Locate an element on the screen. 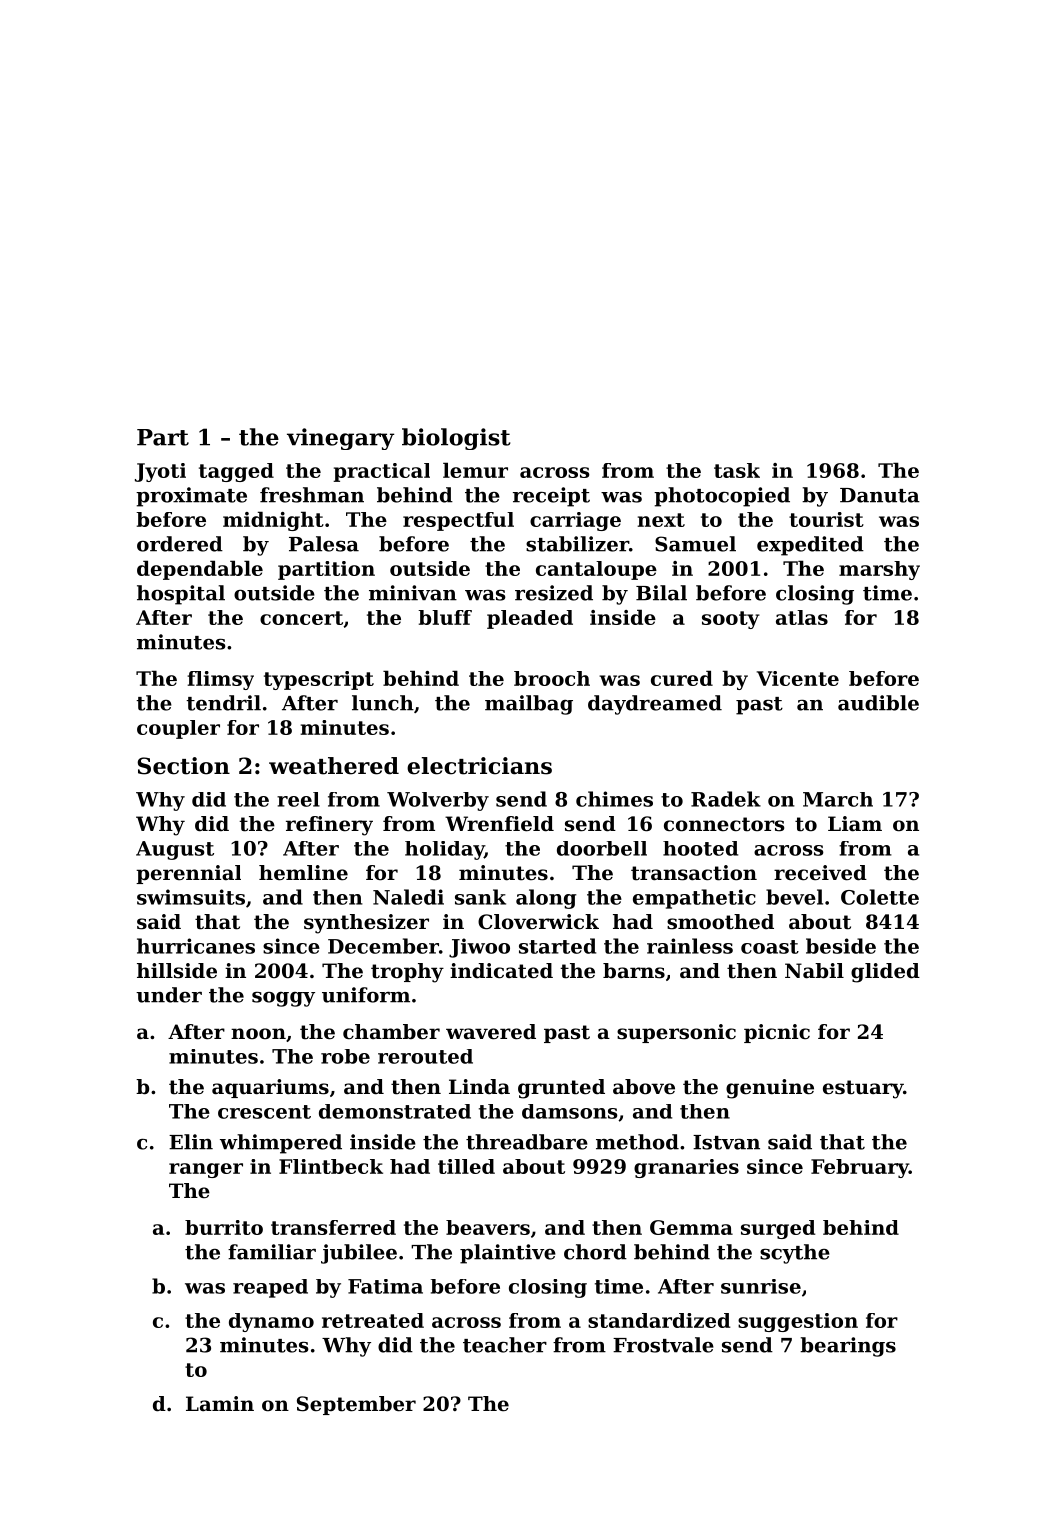  vinegary is located at coordinates (340, 439).
